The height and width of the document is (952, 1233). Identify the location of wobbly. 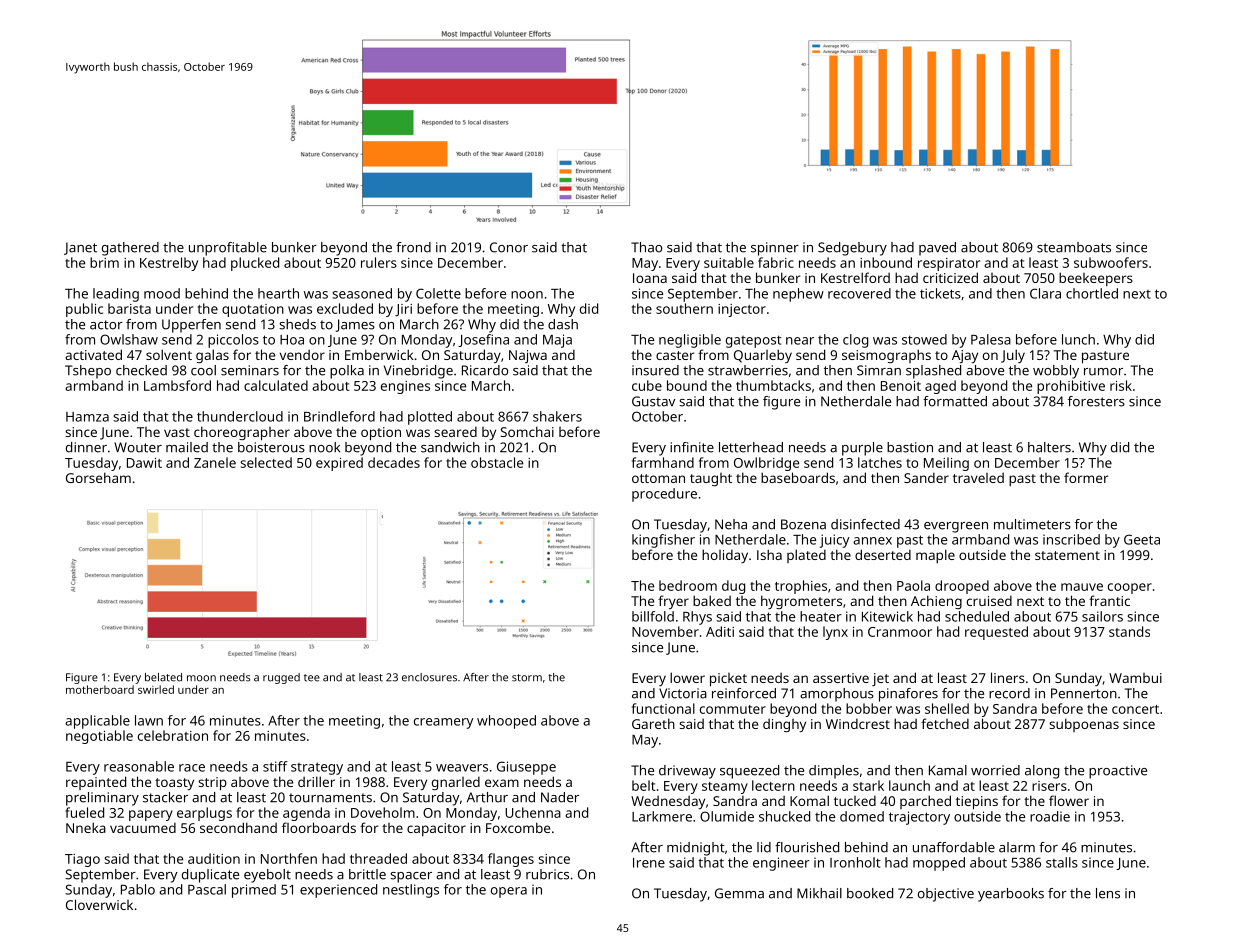
(1056, 372).
